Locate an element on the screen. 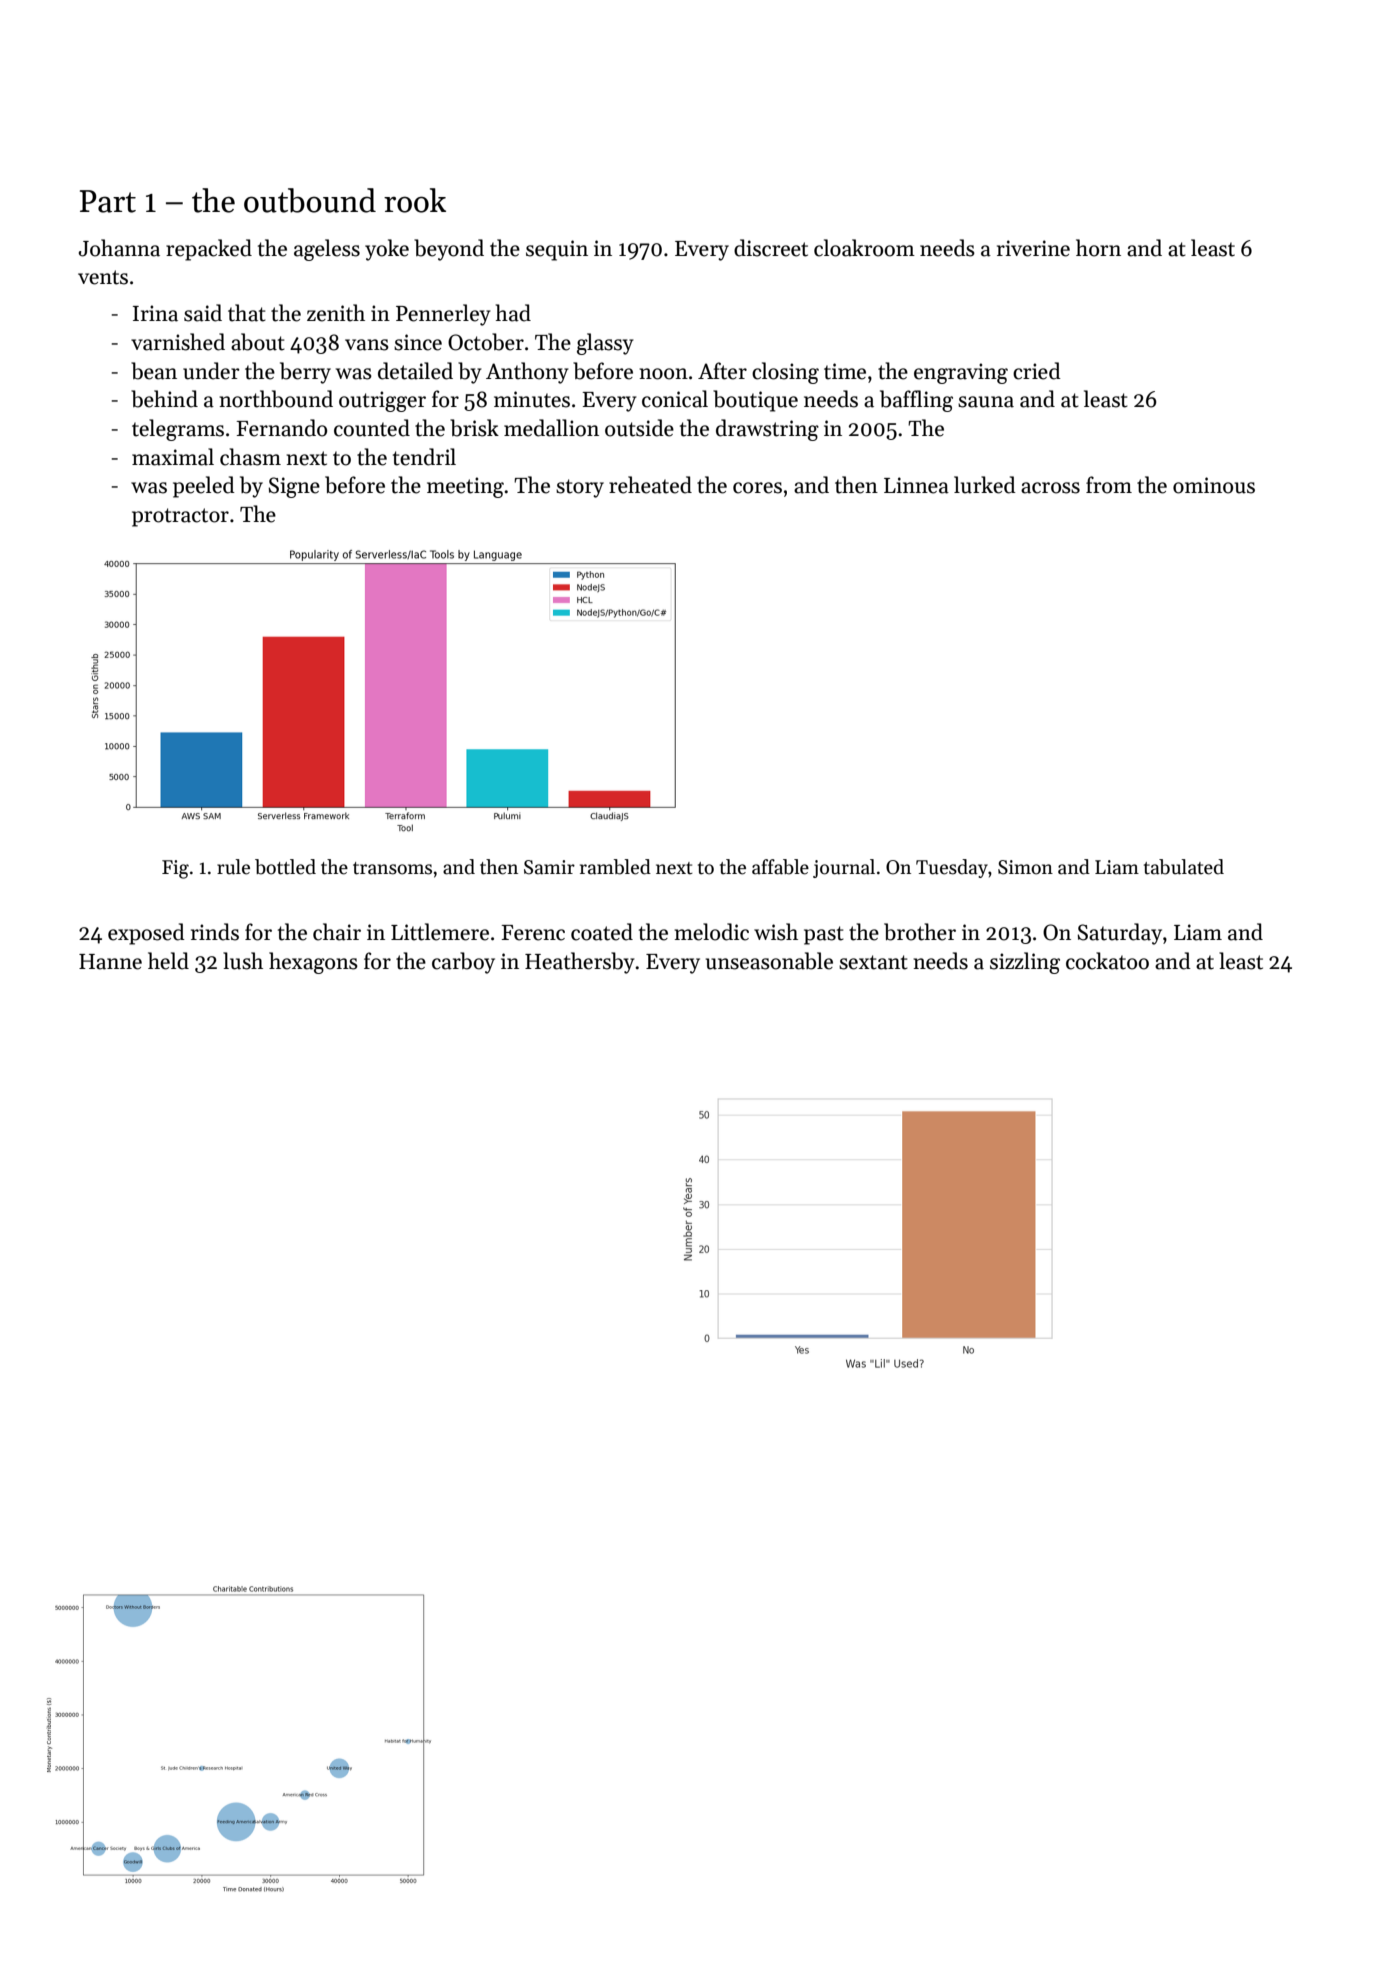  lush is located at coordinates (243, 961).
